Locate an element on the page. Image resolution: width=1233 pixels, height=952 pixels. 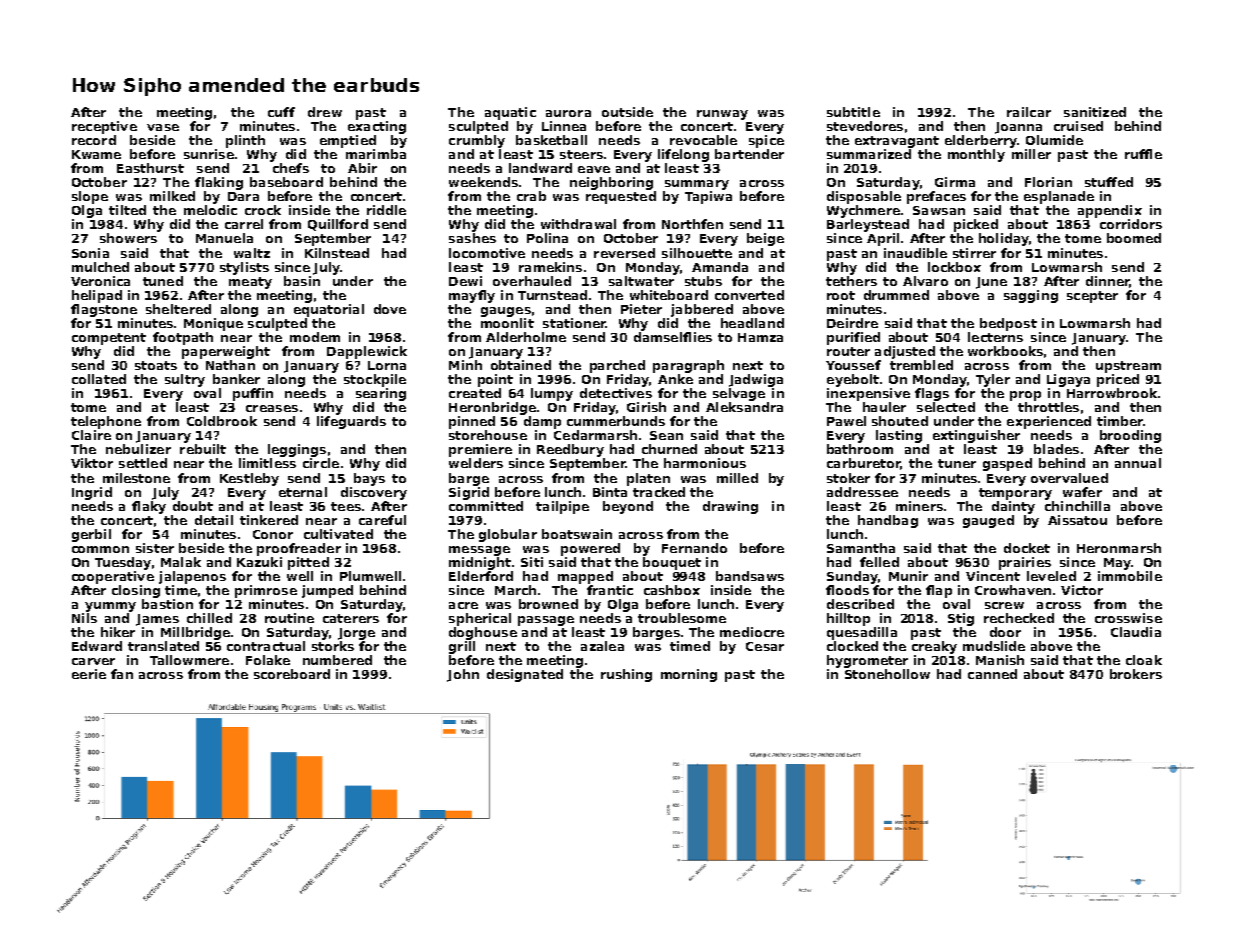
detectives is located at coordinates (616, 393).
